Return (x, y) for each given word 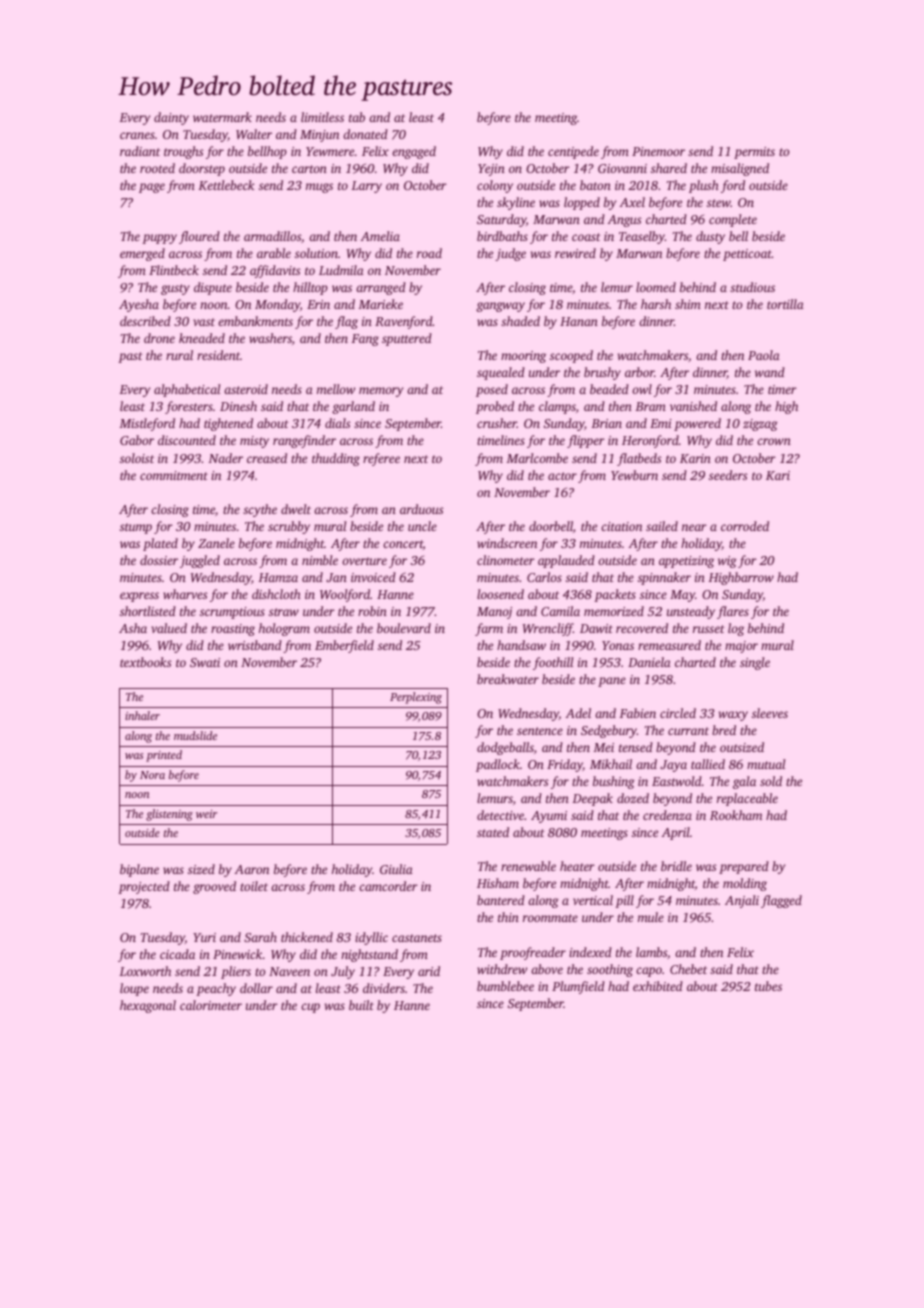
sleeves (770, 713)
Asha (133, 628)
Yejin (491, 170)
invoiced (373, 577)
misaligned (740, 169)
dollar (256, 988)
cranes (137, 135)
